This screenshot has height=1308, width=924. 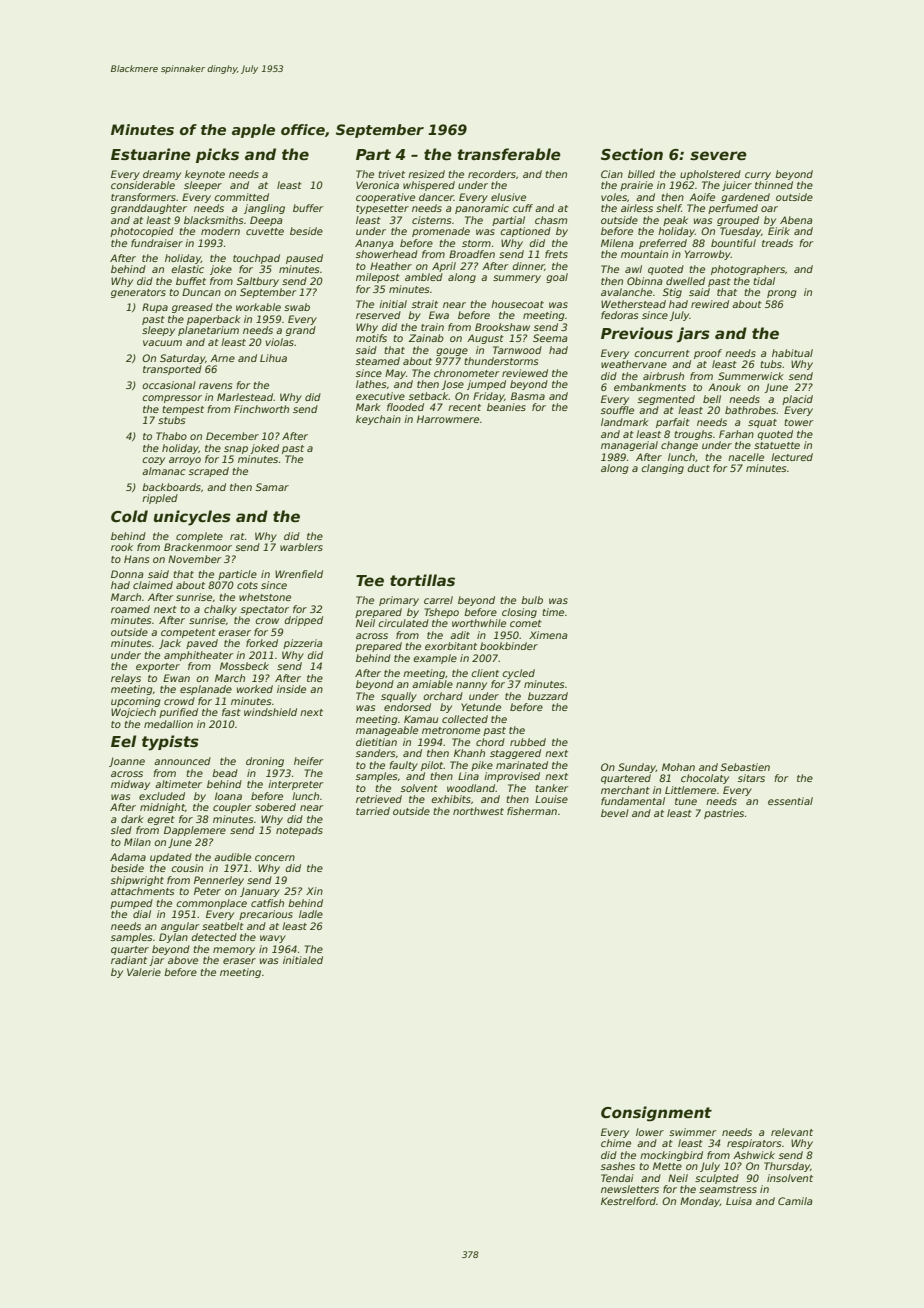 What do you see at coordinates (754, 1144) in the screenshot?
I see `respirators` at bounding box center [754, 1144].
